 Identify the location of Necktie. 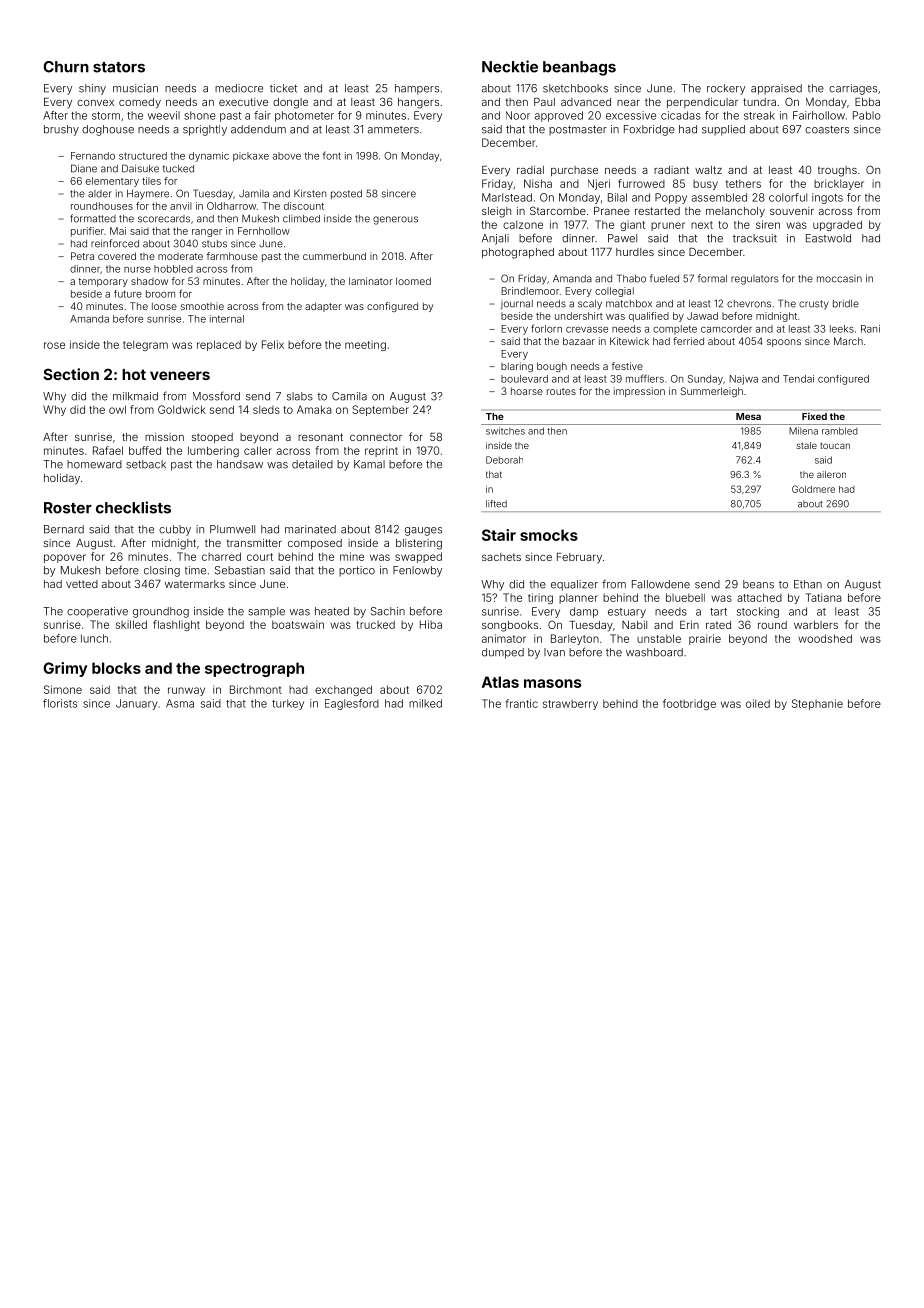
(510, 66).
